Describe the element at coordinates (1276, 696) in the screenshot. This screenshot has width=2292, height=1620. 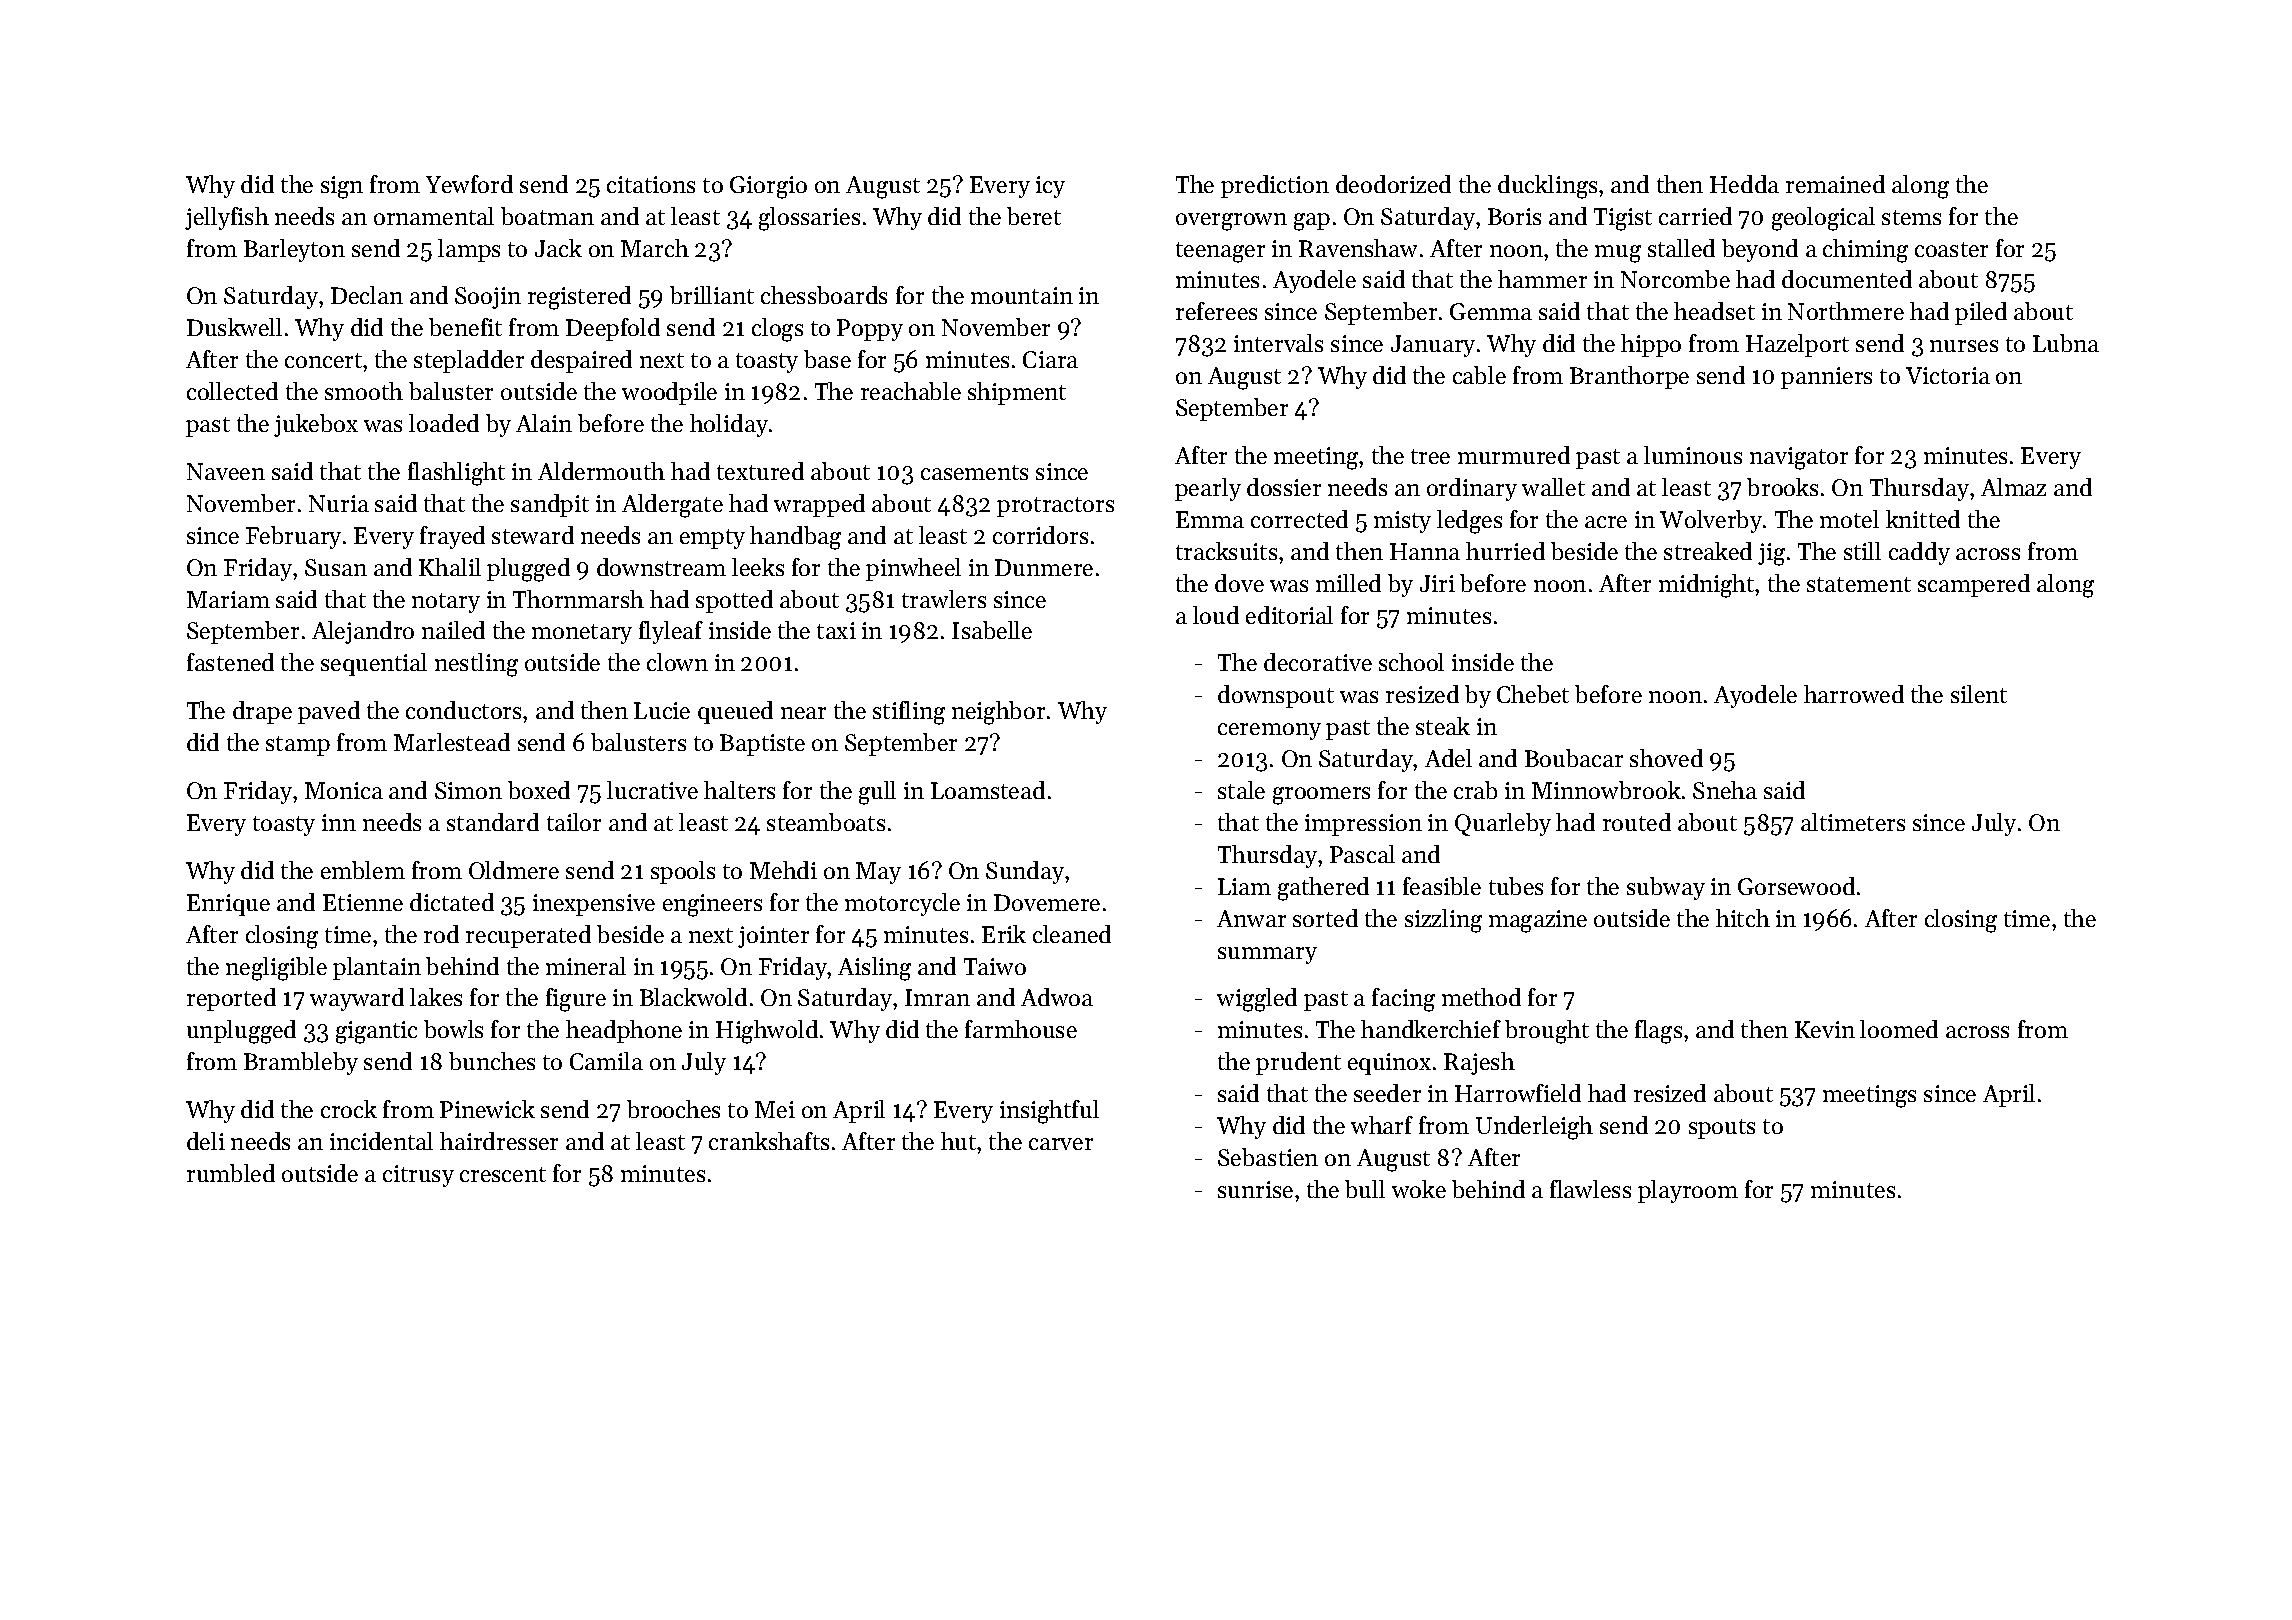
I see `downspout` at that location.
